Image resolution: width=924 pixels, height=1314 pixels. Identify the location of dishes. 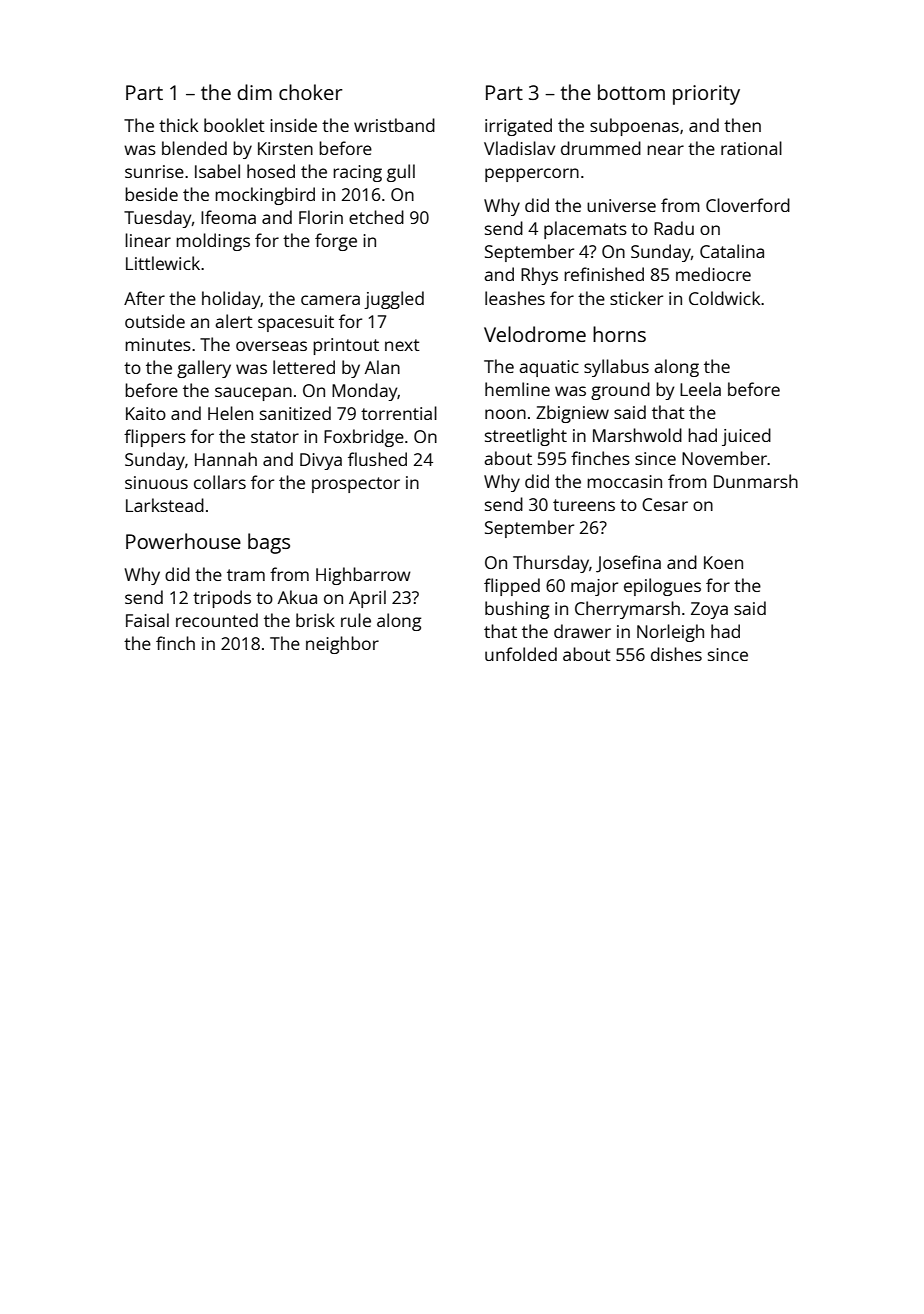
(676, 654).
